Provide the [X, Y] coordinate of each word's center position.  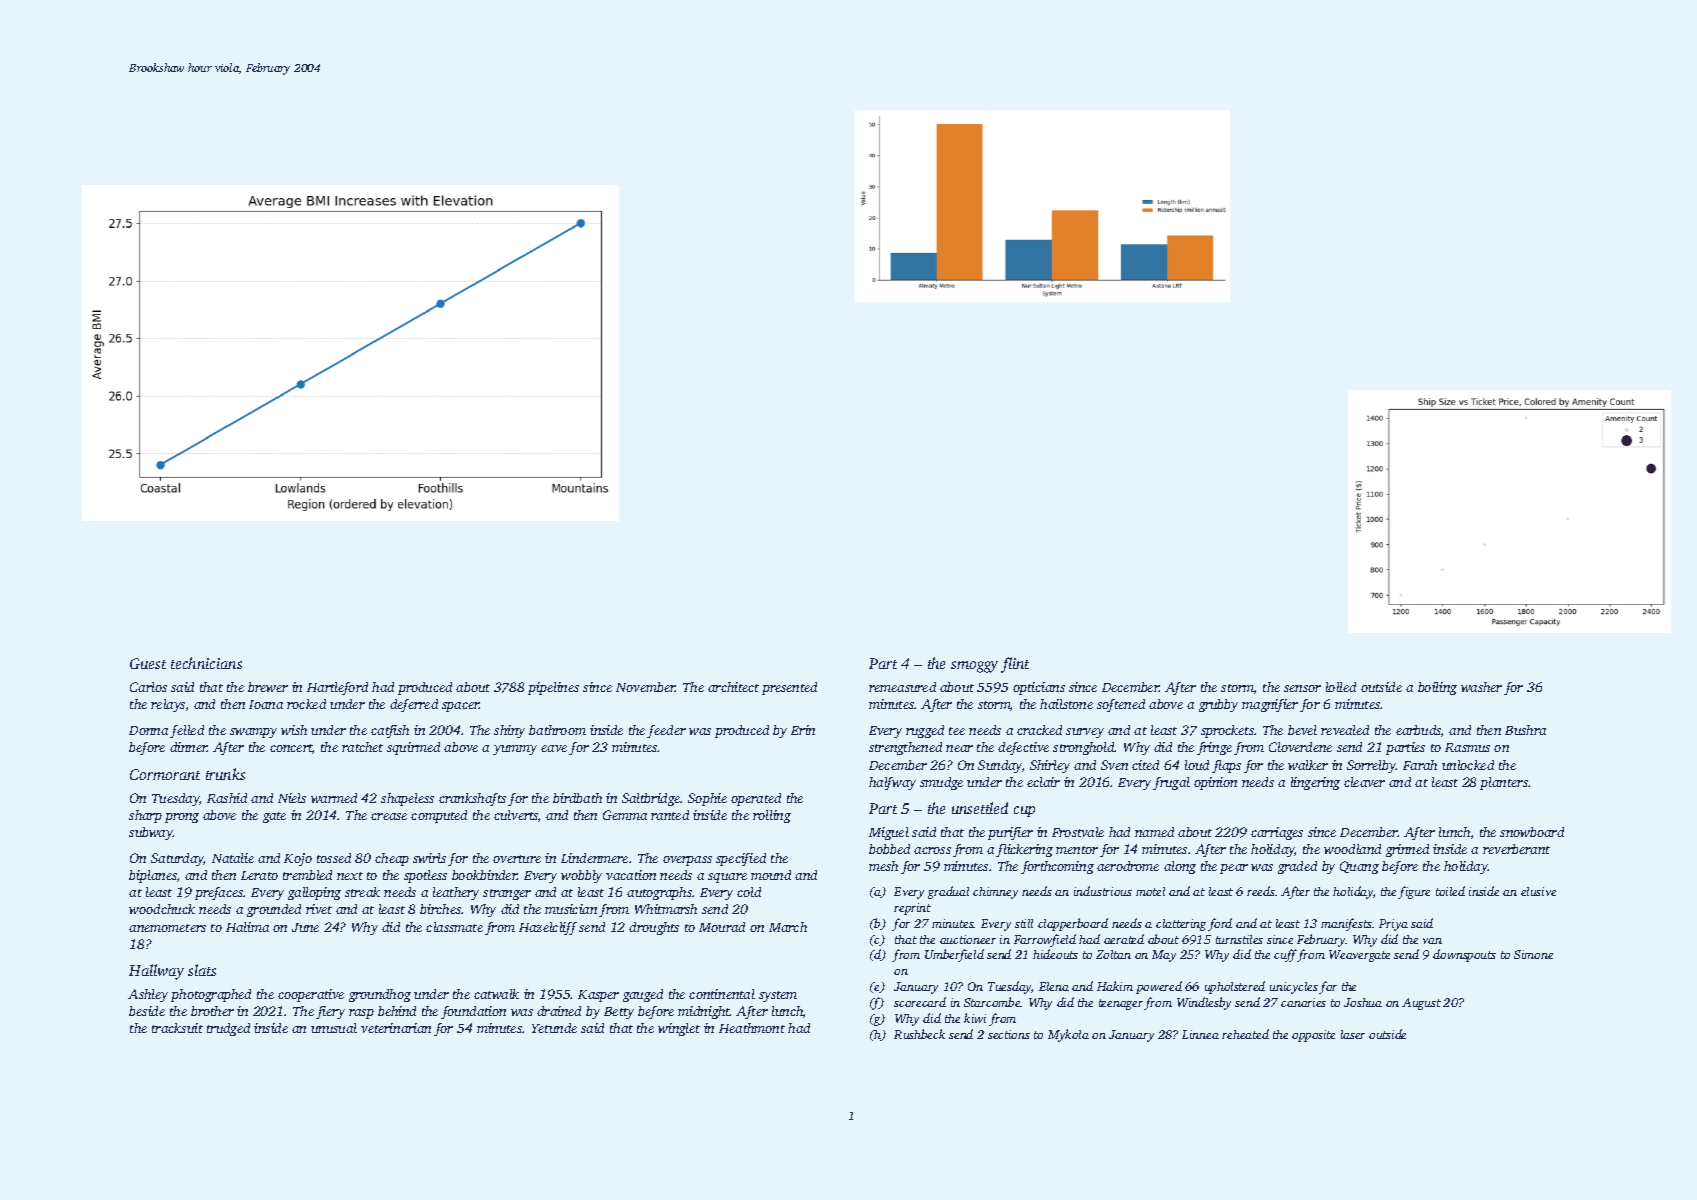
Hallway [156, 972]
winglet [679, 1029]
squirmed [413, 748]
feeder [666, 731]
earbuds [1418, 730]
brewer [268, 687]
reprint [912, 909]
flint [1015, 665]
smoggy [974, 667]
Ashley [148, 995]
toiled [1450, 891]
